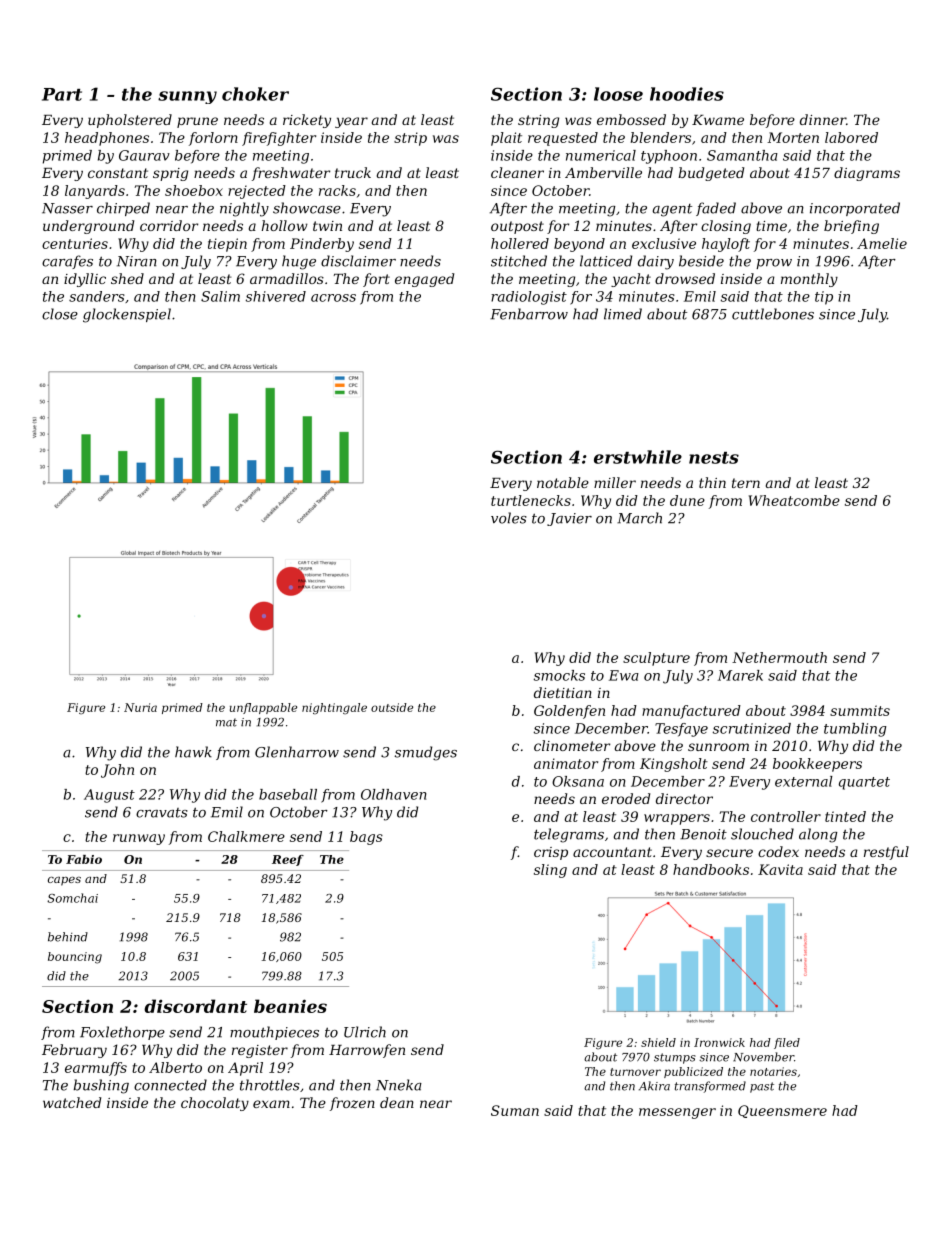  What do you see at coordinates (260, 1051) in the screenshot?
I see `register` at bounding box center [260, 1051].
